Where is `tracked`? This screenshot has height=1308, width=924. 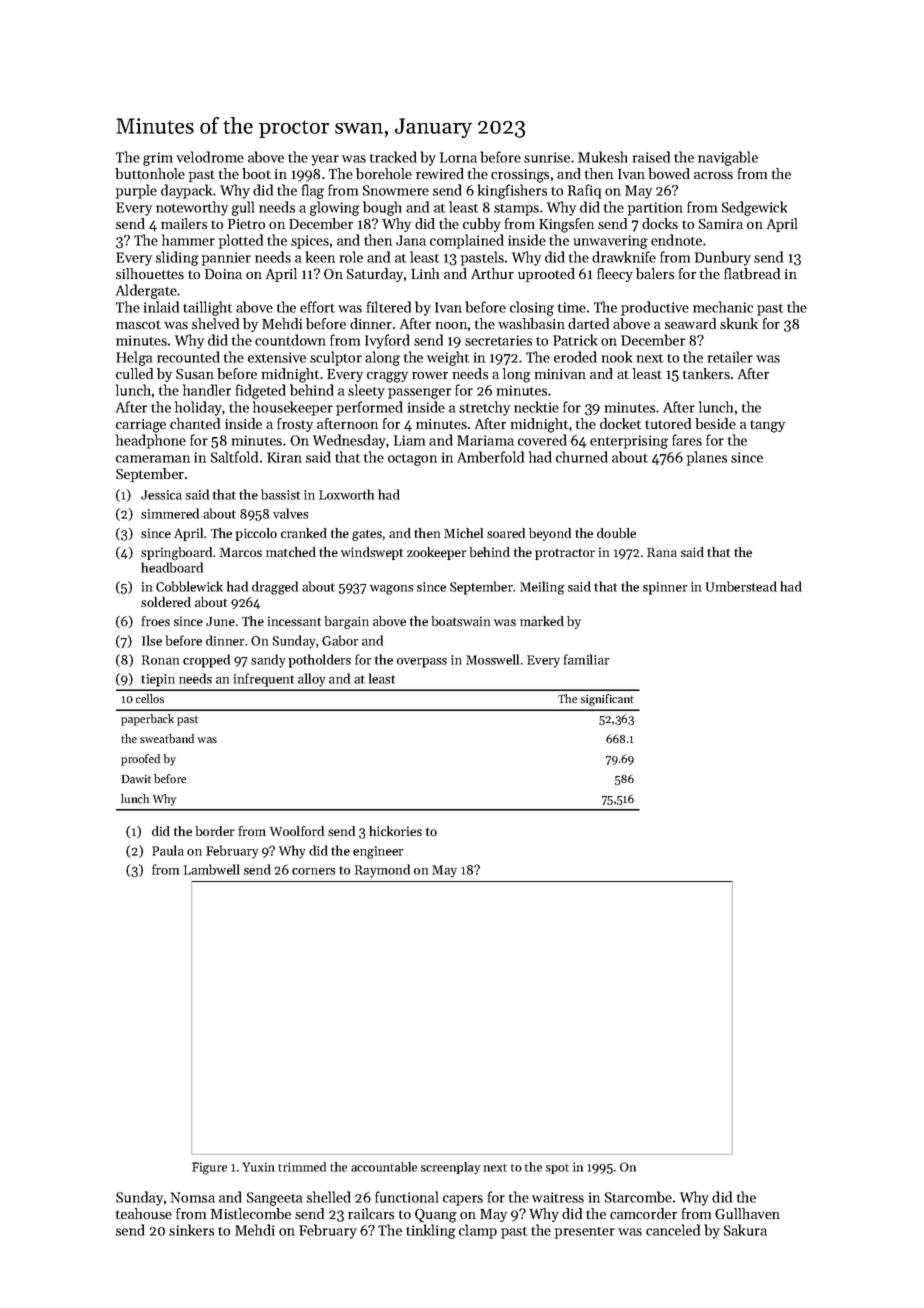
tracked is located at coordinates (393, 157).
